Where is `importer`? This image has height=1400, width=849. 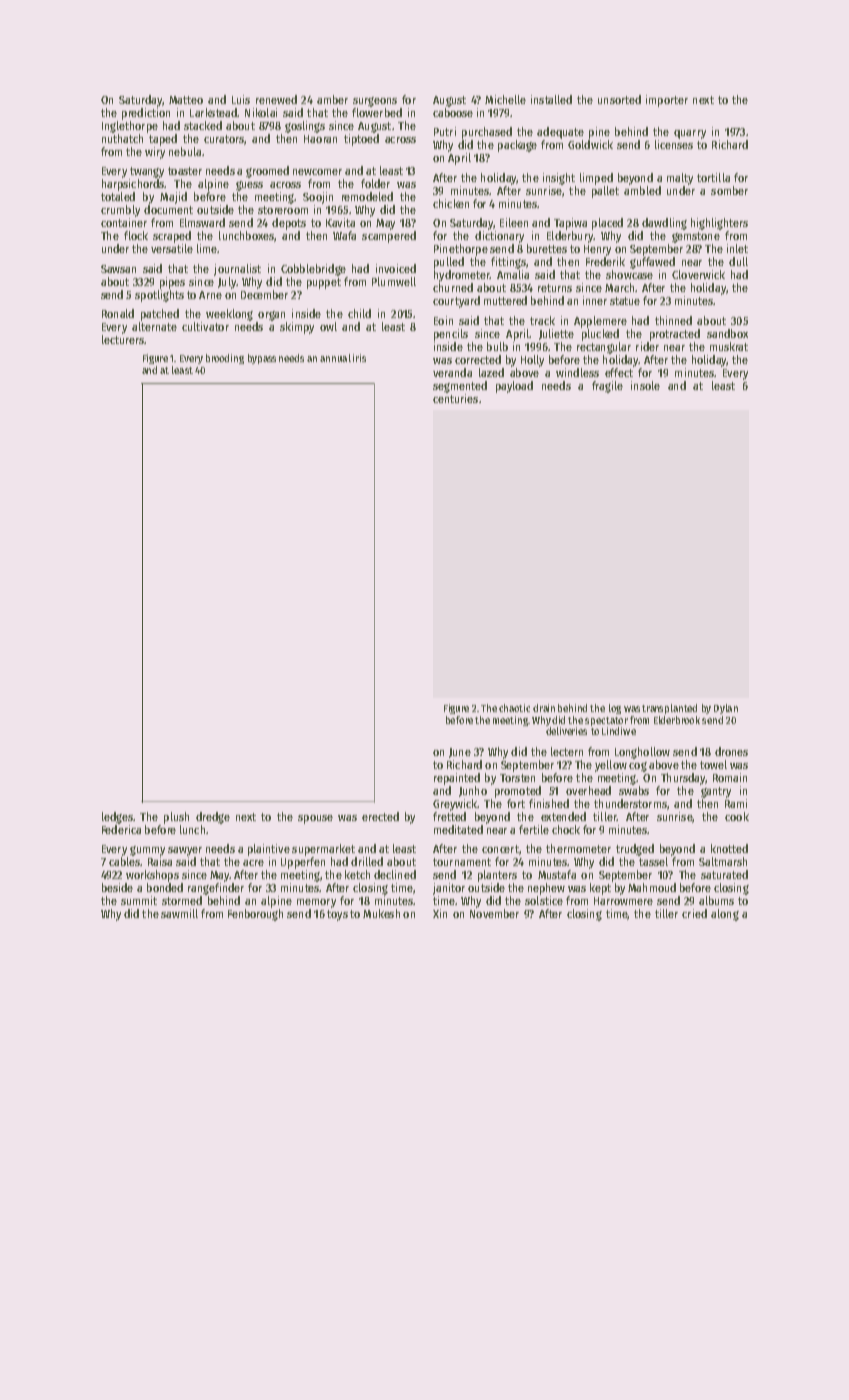 importer is located at coordinates (667, 101).
